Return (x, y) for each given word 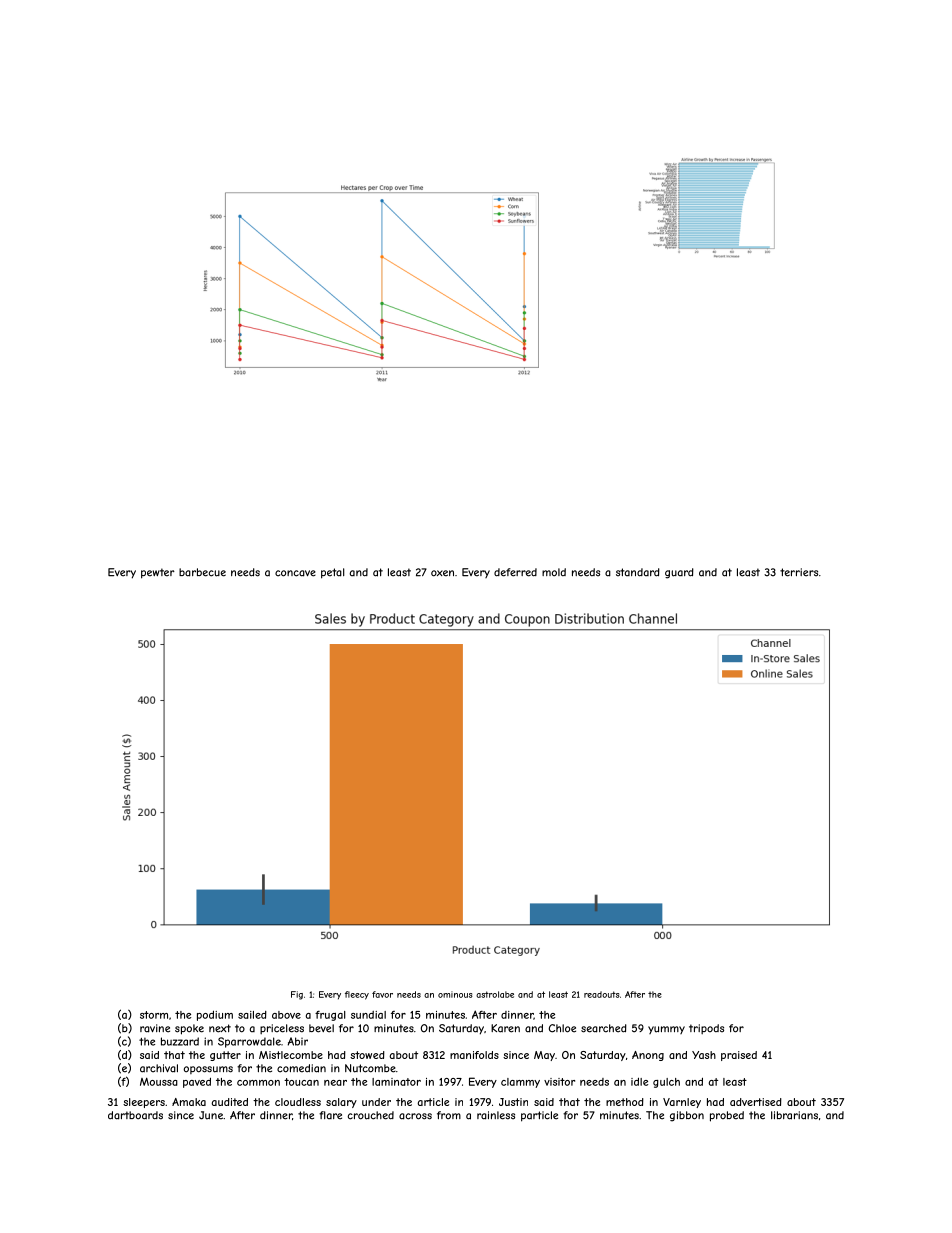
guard (679, 573)
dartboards (135, 1115)
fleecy (357, 995)
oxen (442, 573)
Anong (648, 1056)
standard (638, 572)
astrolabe (495, 994)
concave (295, 573)
